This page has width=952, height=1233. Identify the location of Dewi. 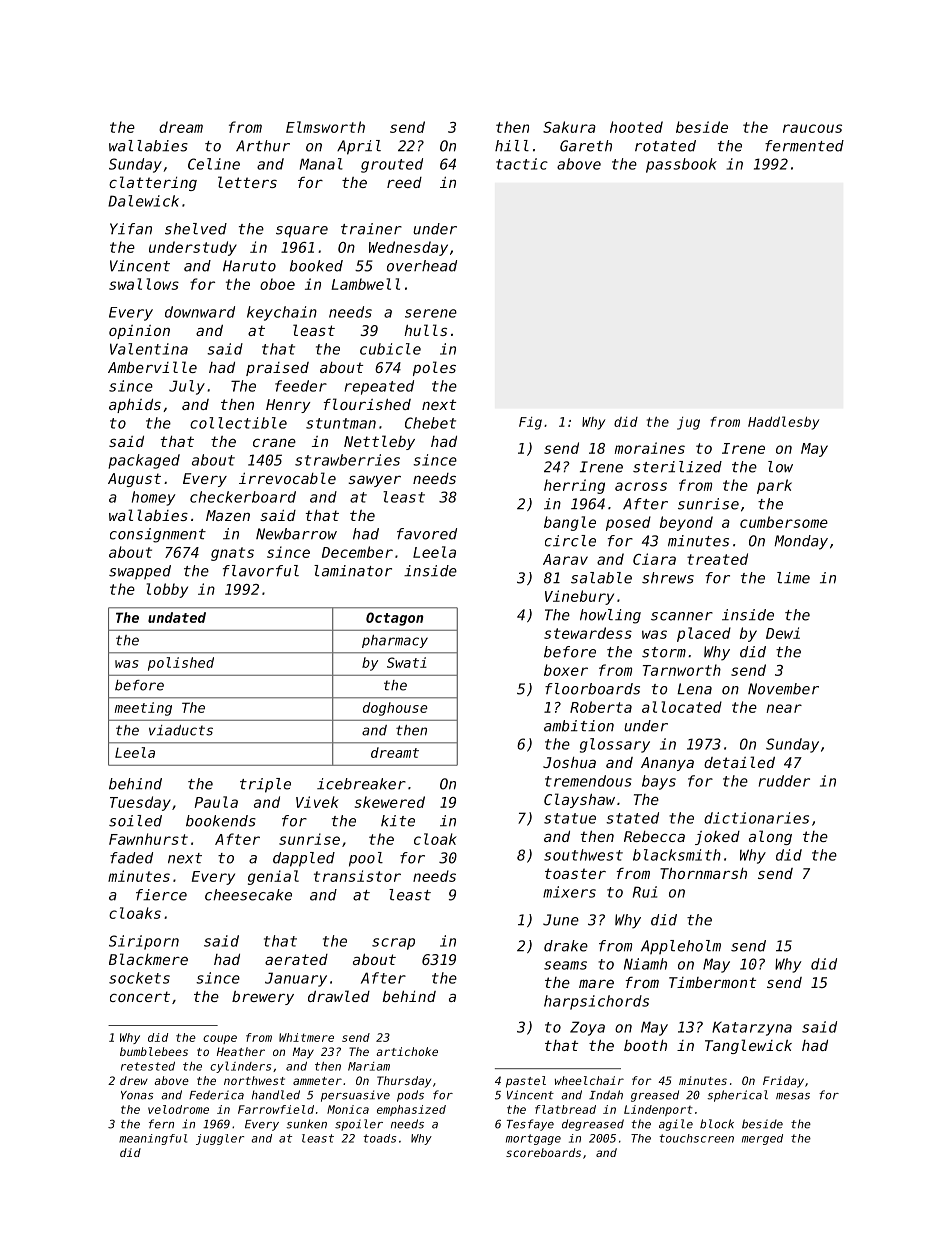
(783, 633).
